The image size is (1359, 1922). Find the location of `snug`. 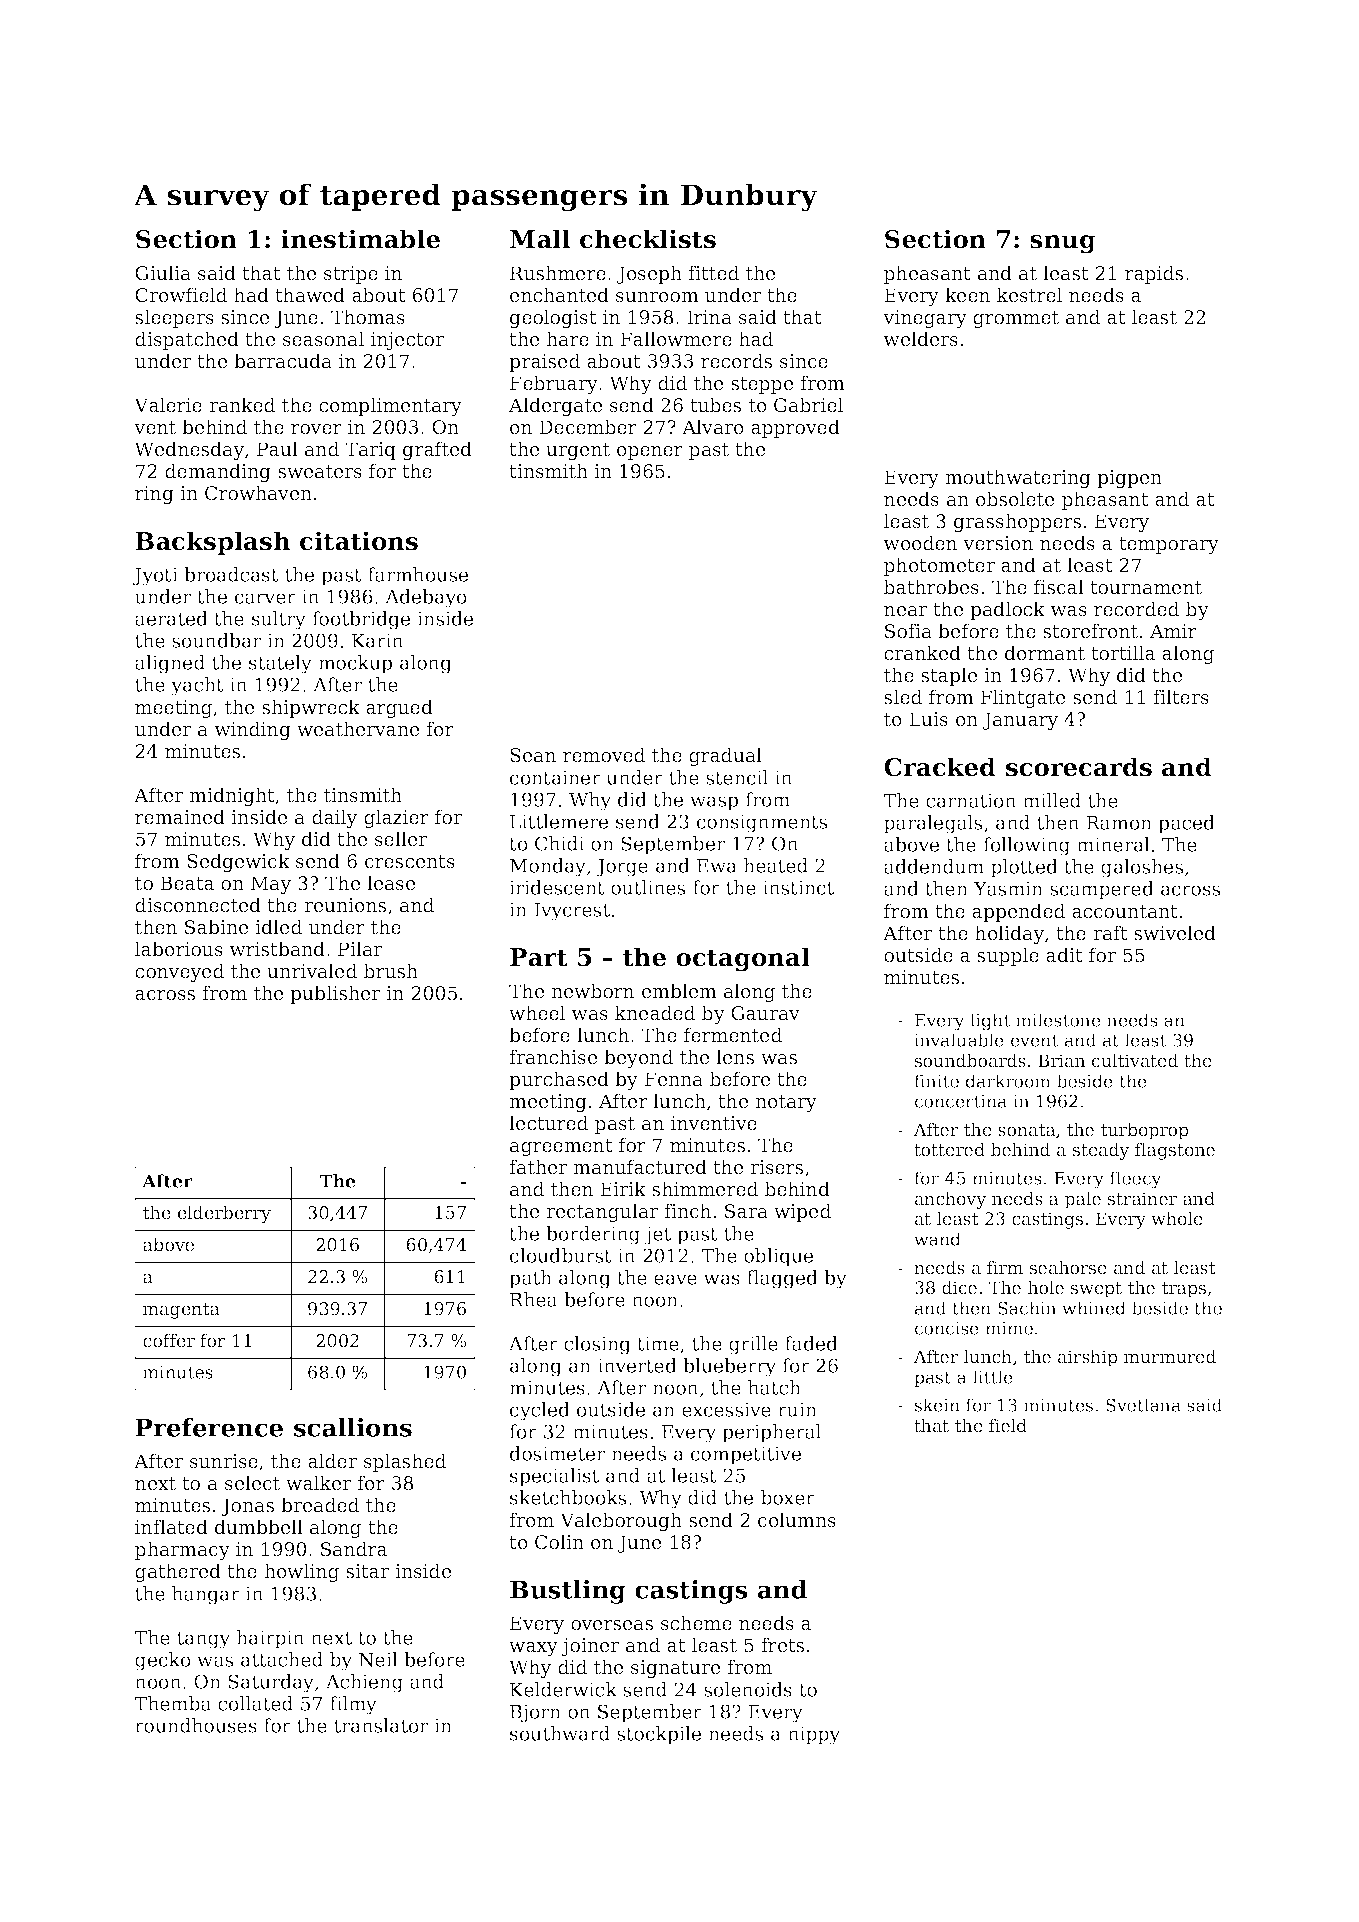

snug is located at coordinates (1063, 244).
